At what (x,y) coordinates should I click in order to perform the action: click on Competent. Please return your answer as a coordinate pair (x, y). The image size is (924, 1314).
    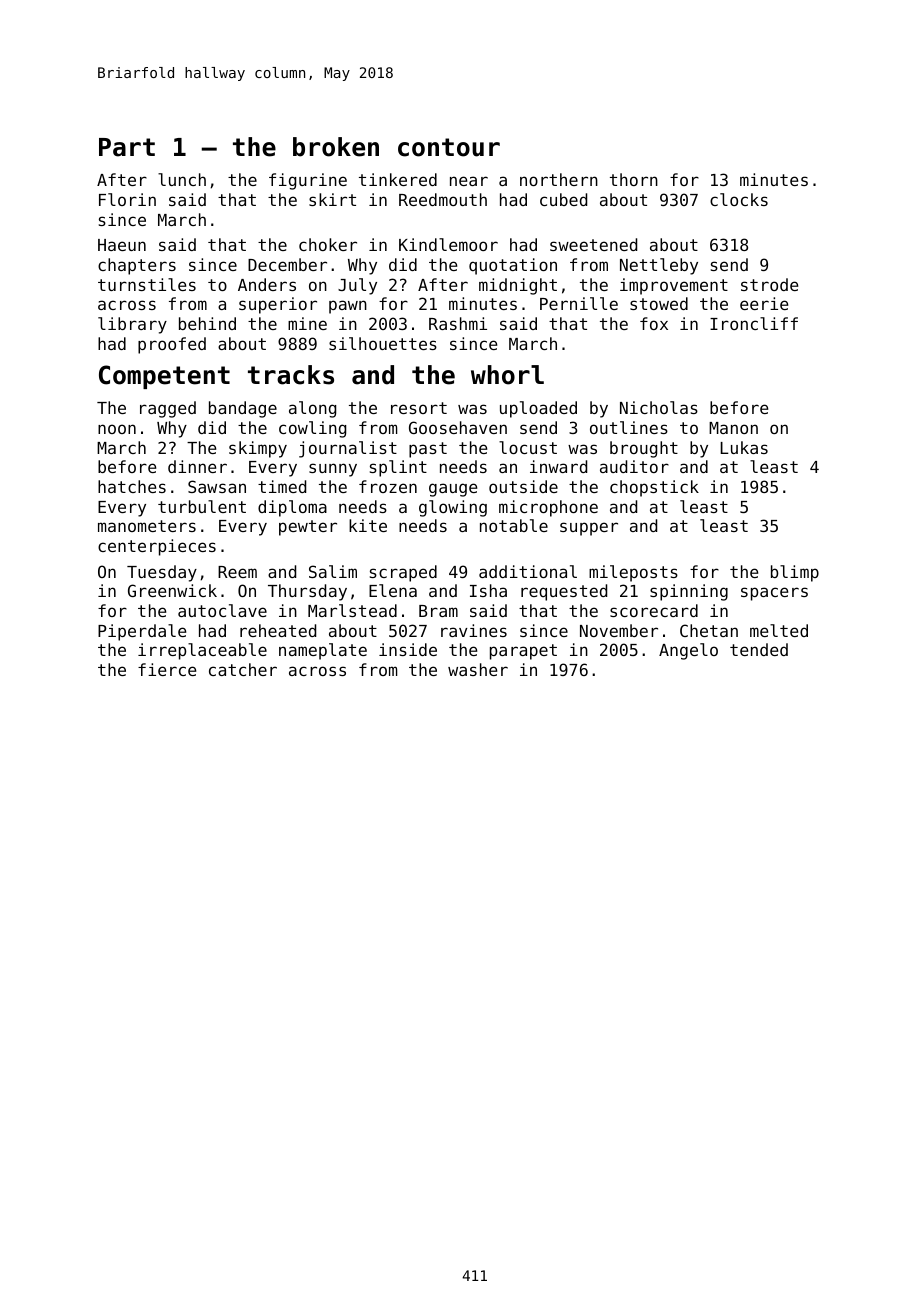
    Looking at the image, I should click on (164, 377).
